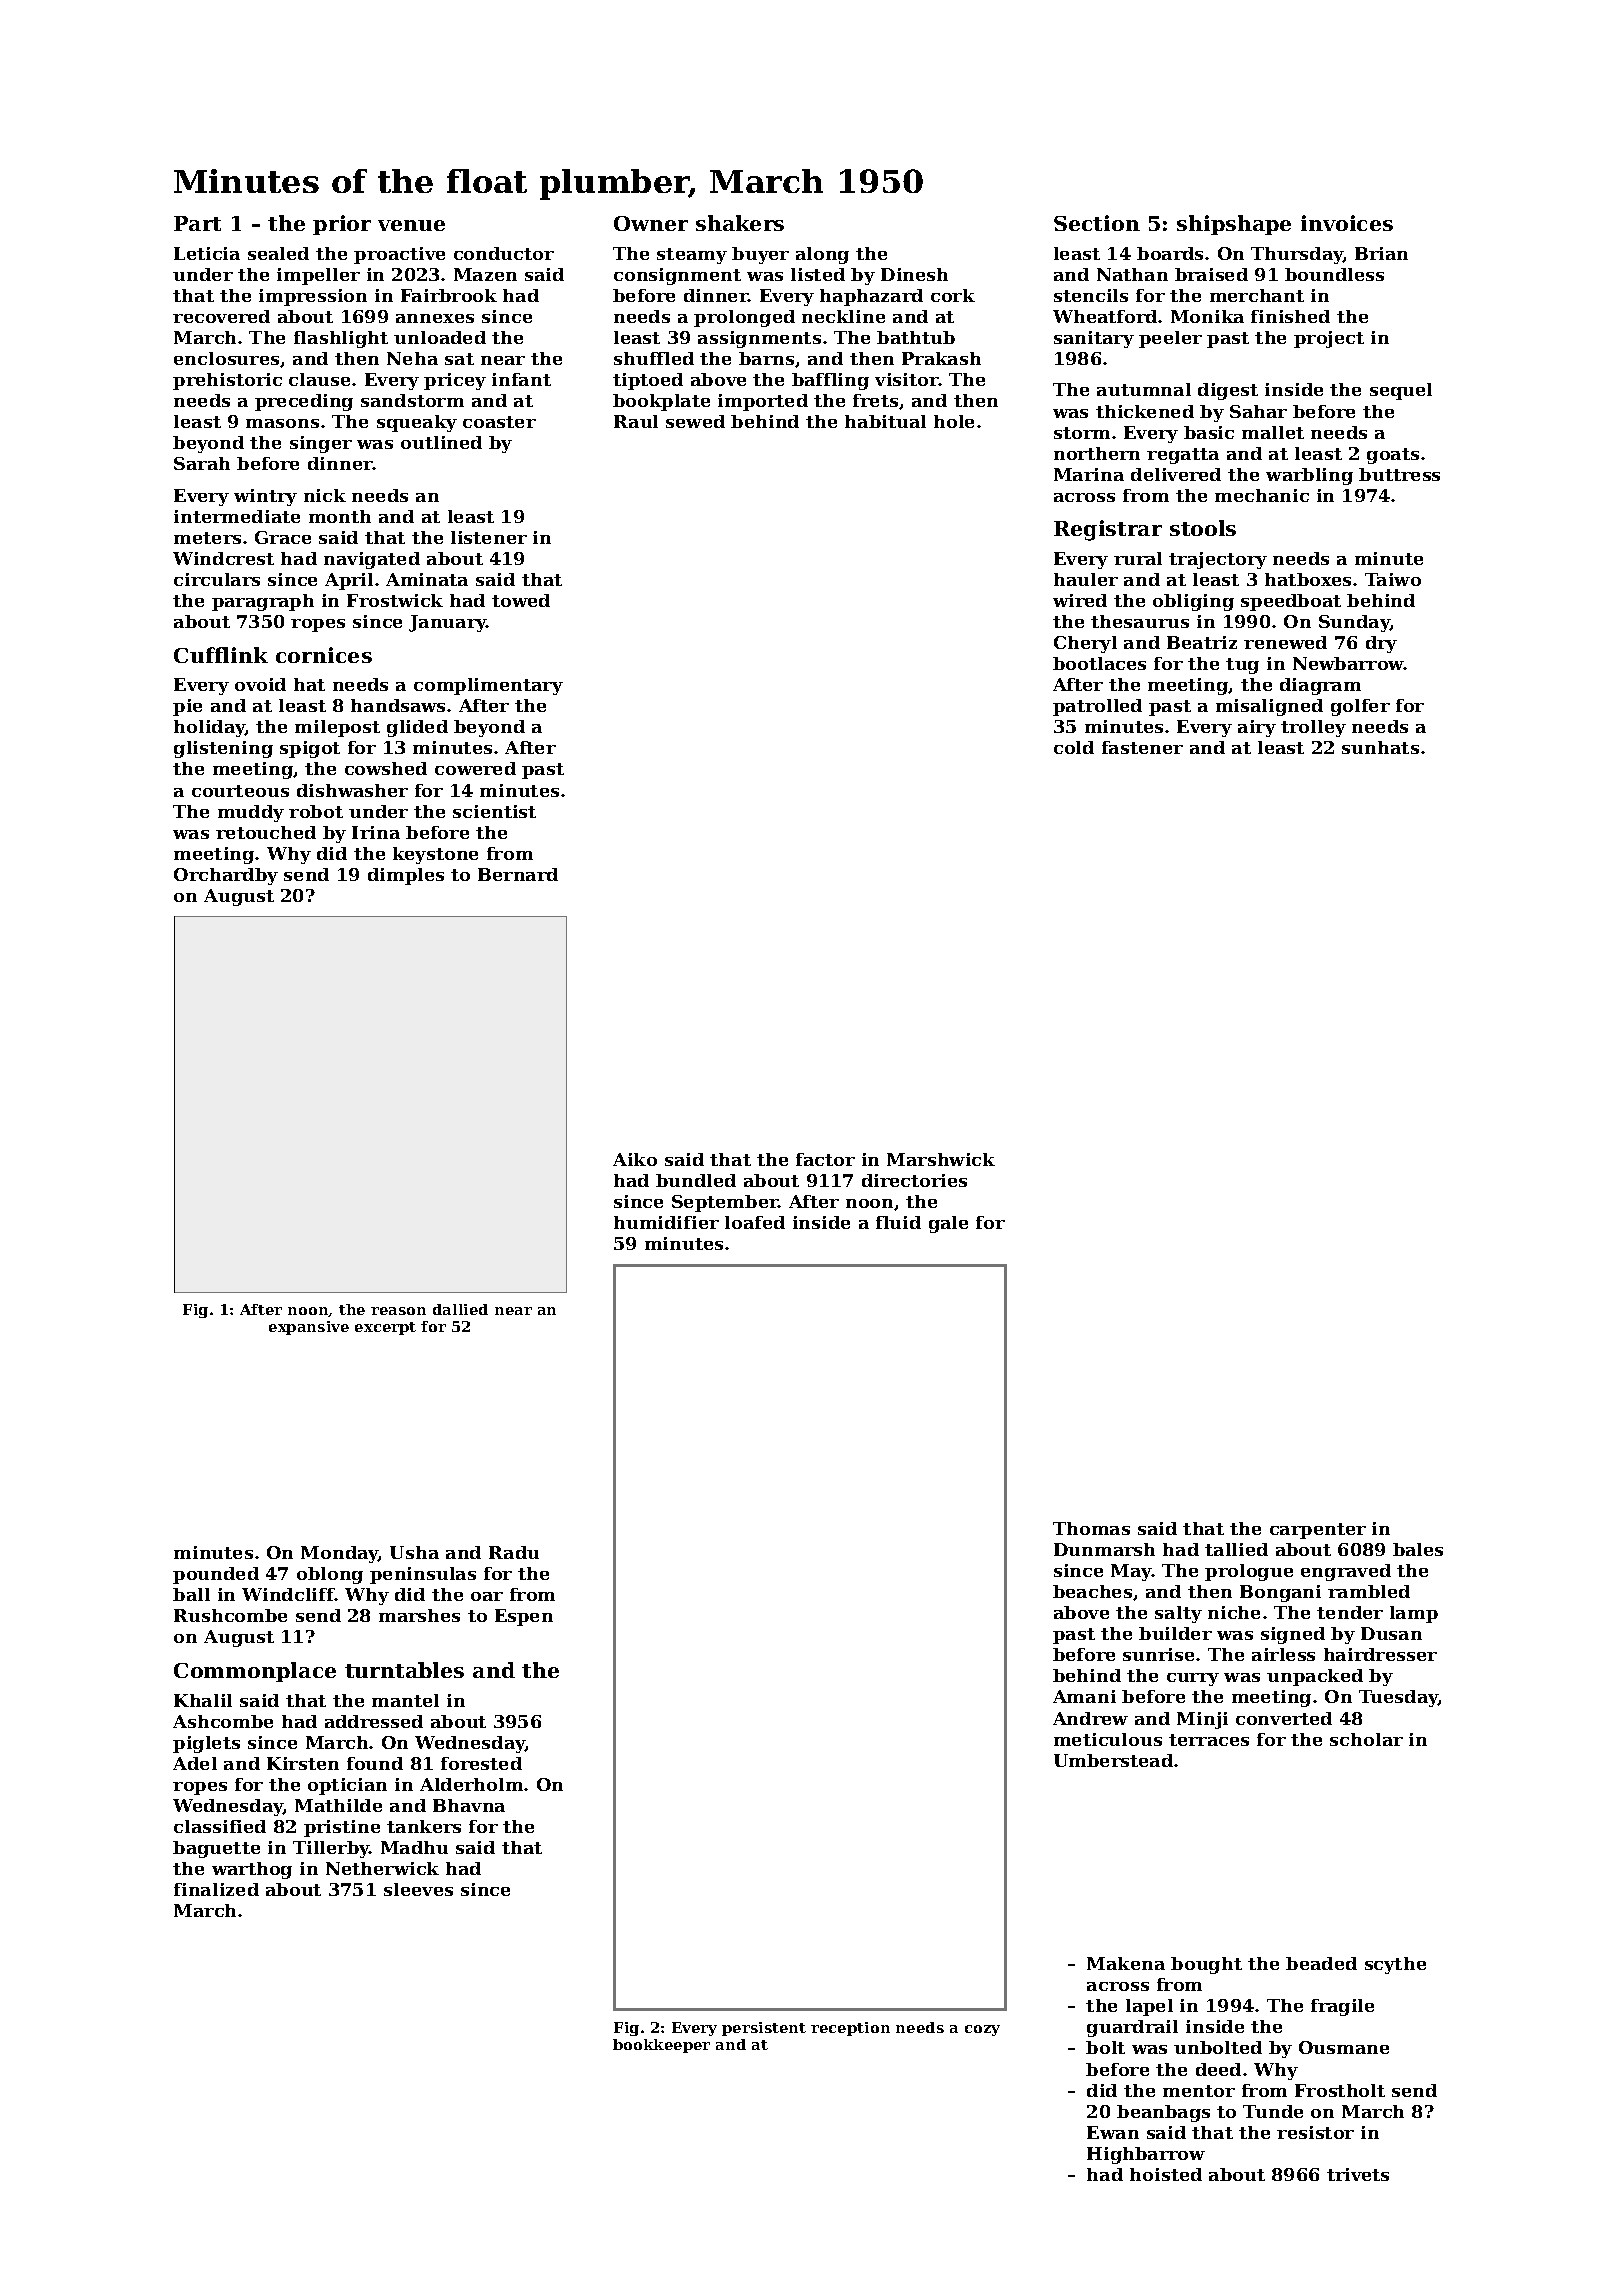  I want to click on bought, so click(1206, 1965).
